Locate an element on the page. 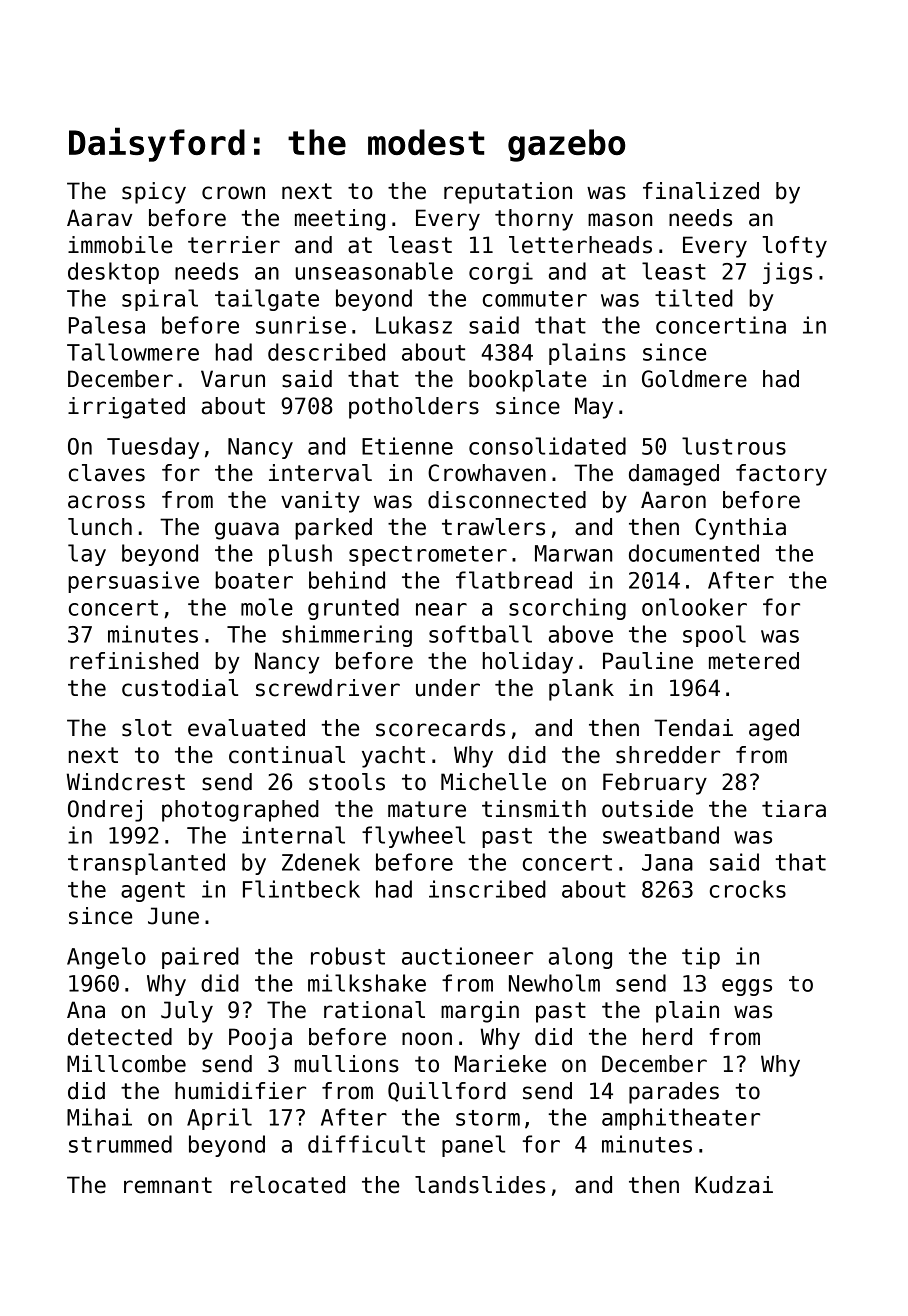 This document has width=908, height=1316. inscribed is located at coordinates (487, 889).
